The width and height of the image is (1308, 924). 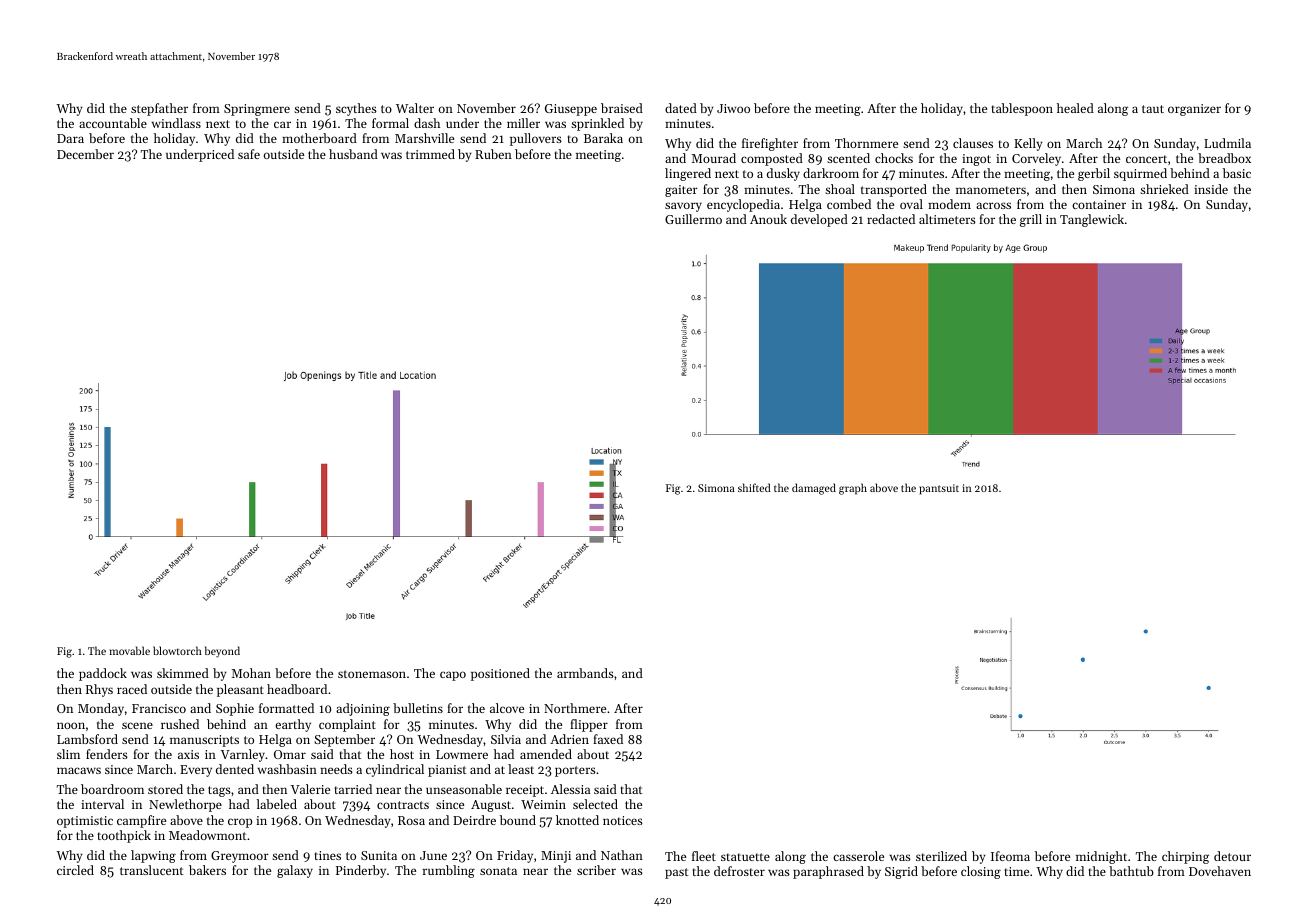 What do you see at coordinates (1022, 109) in the image?
I see `tablespoon` at bounding box center [1022, 109].
